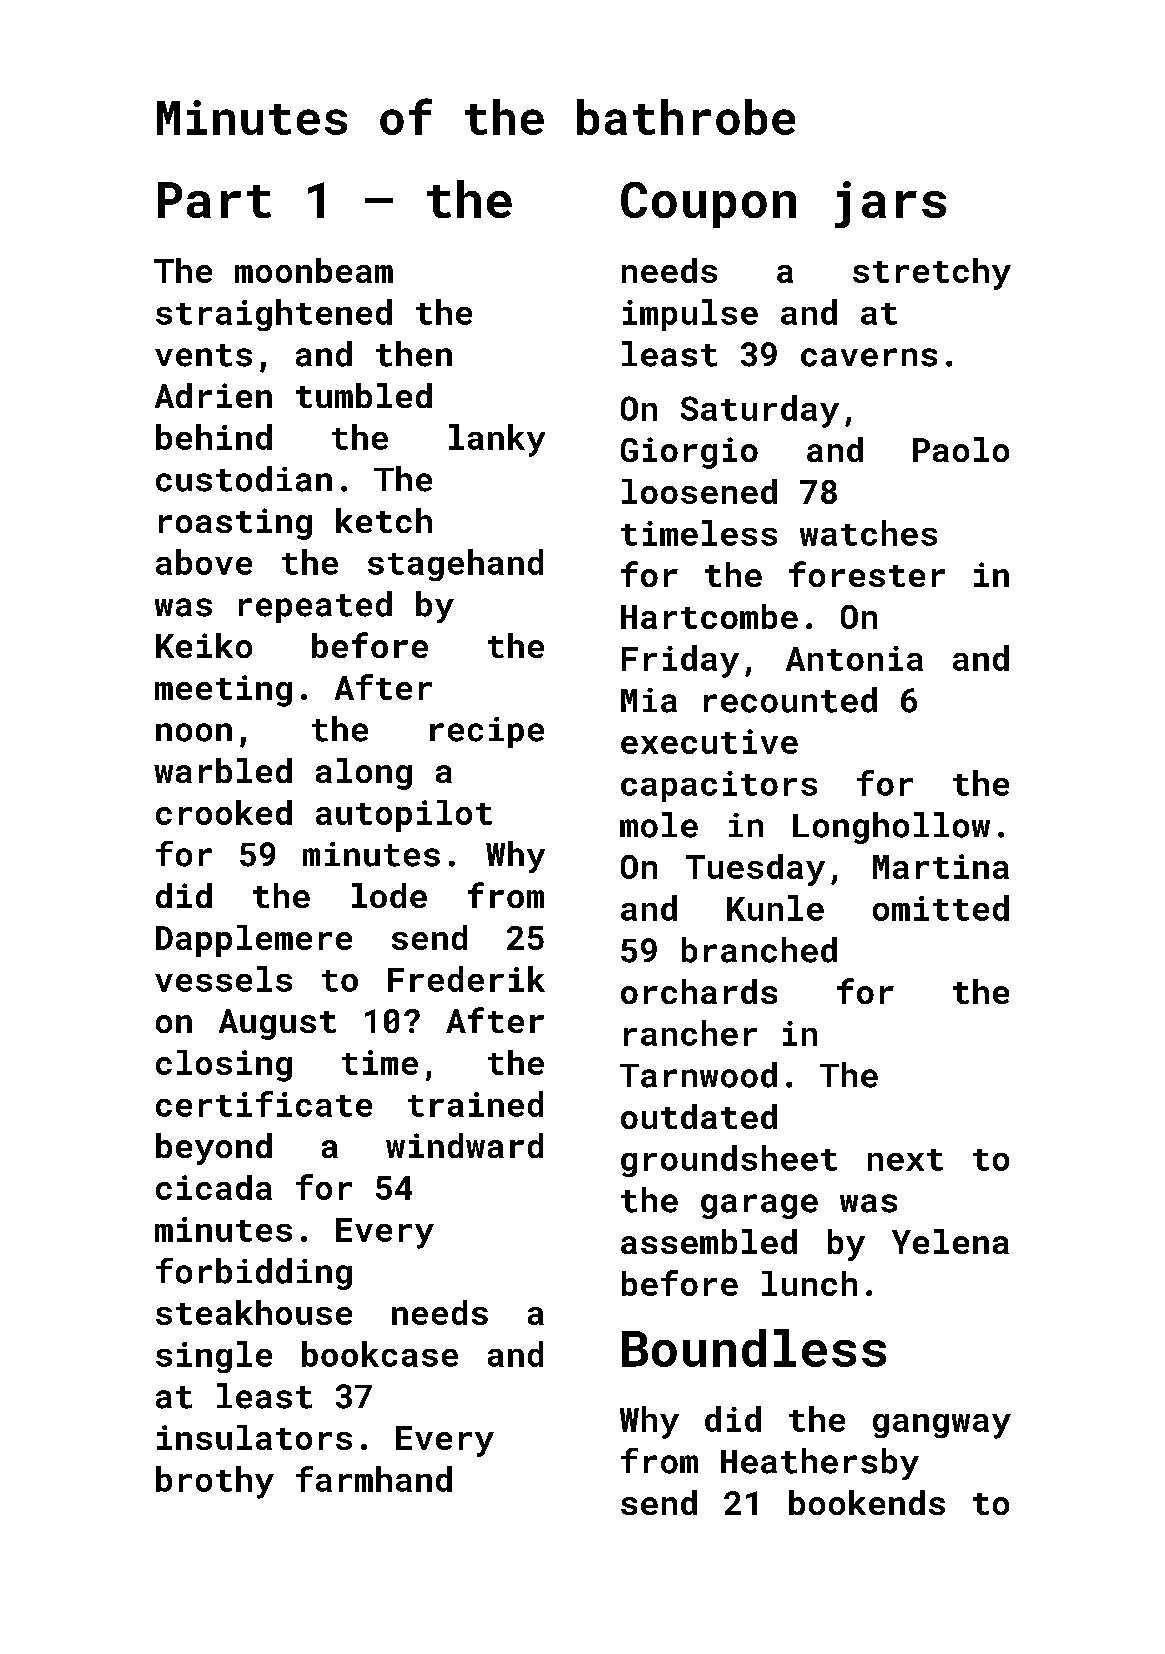 This document has width=1165, height=1654. Describe the element at coordinates (214, 200) in the document. I see `Part` at that location.
